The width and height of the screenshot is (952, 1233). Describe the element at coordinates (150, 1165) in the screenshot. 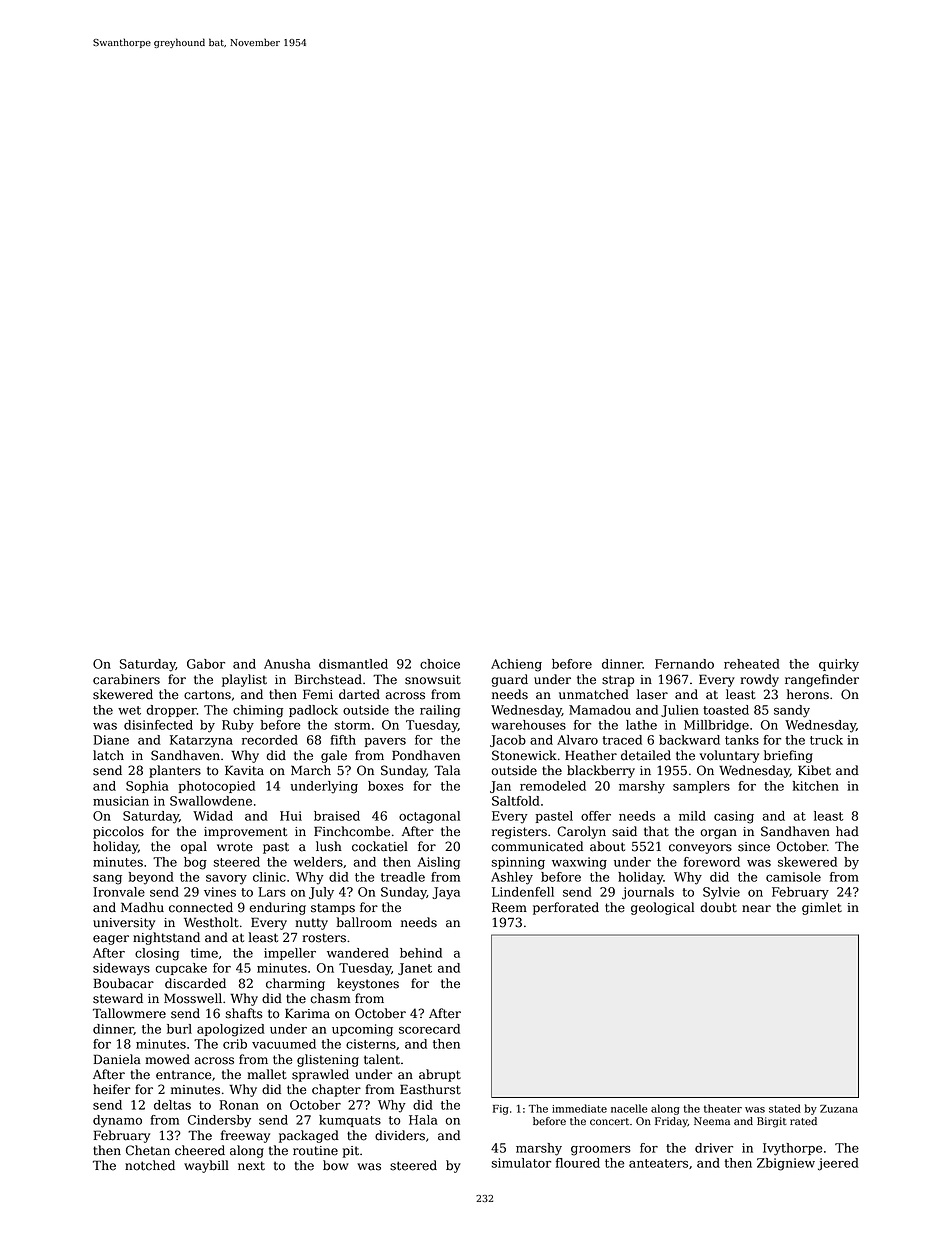

I see `notched` at that location.
